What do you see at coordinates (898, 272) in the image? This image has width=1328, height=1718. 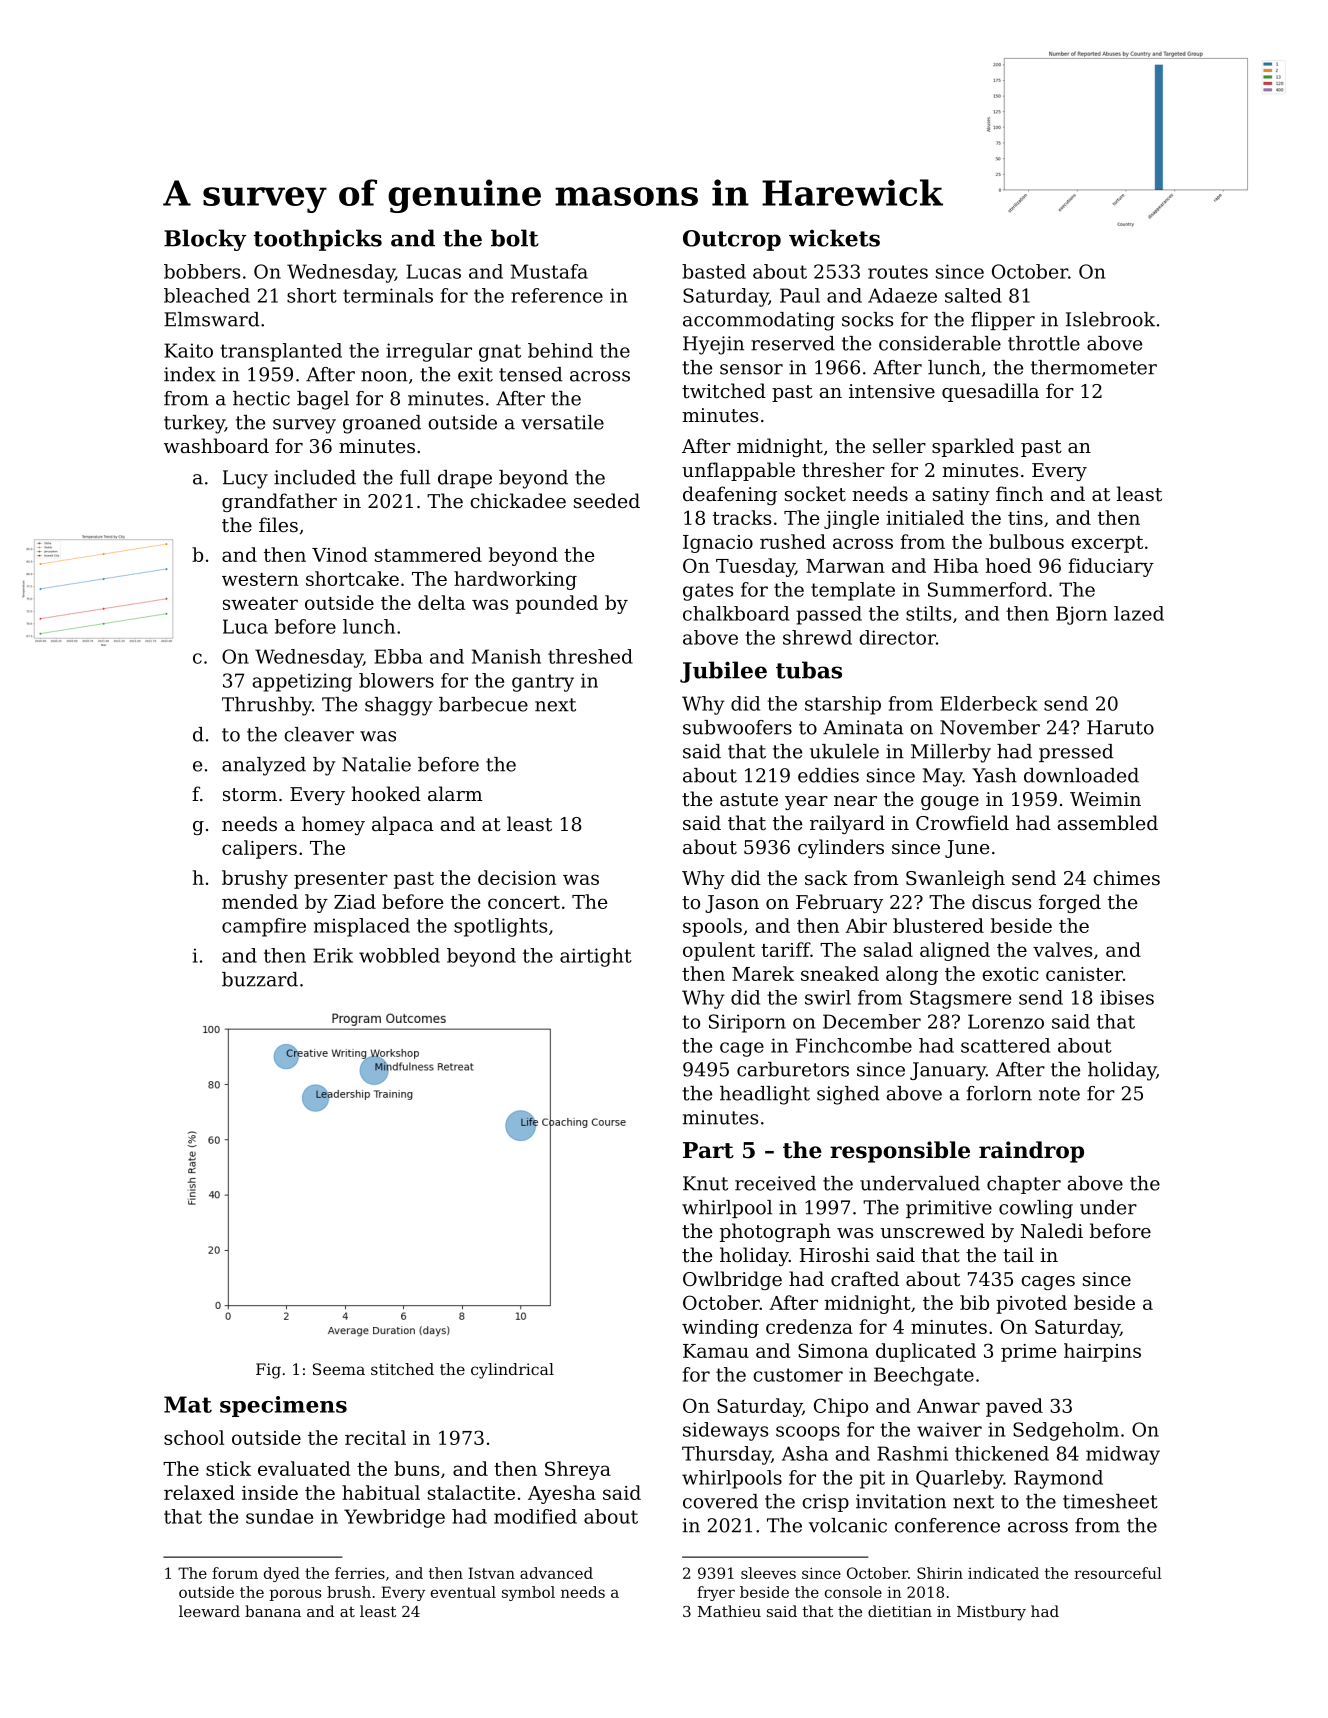 I see `routes` at bounding box center [898, 272].
